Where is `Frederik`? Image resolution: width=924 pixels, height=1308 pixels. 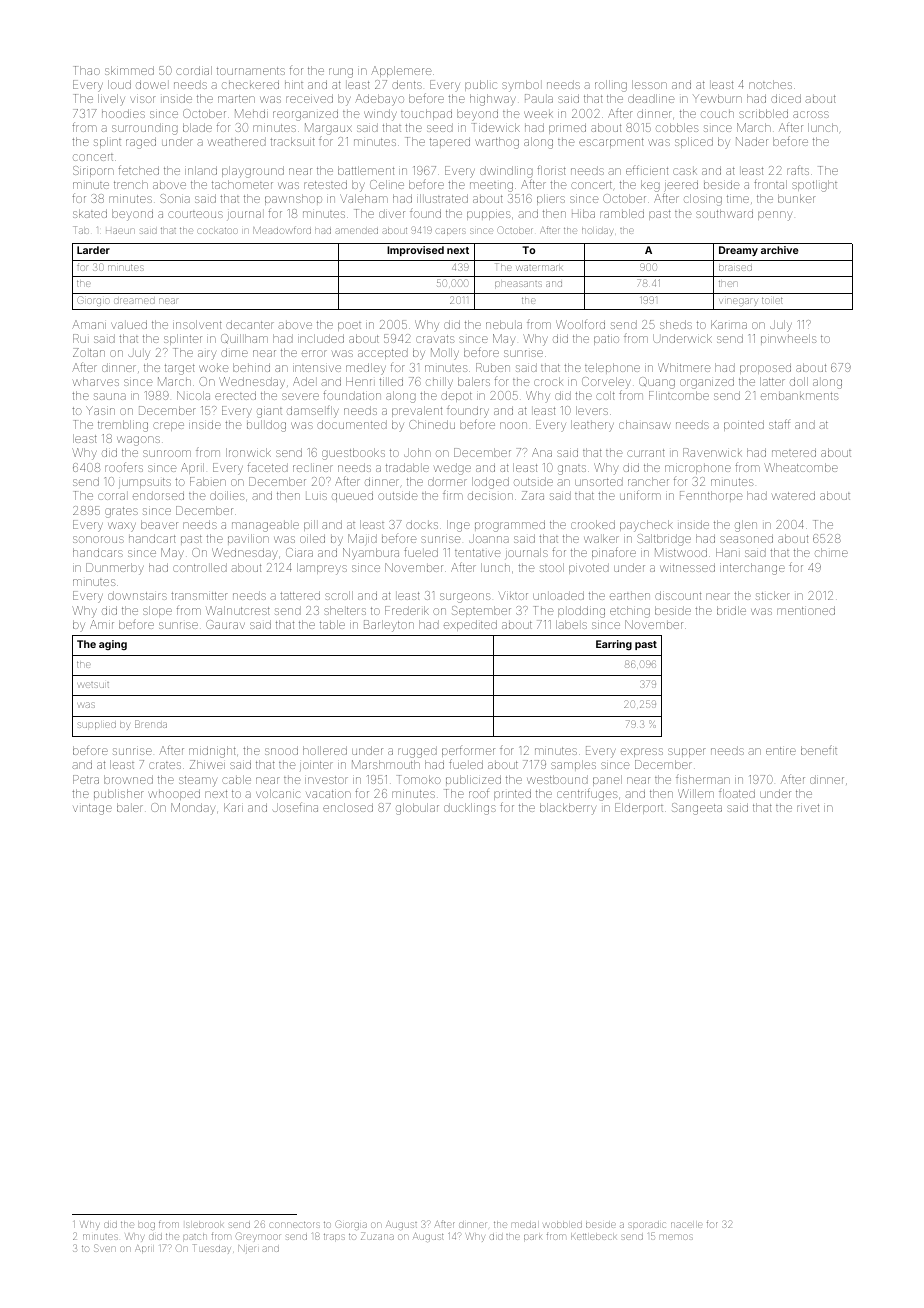 Frederik is located at coordinates (407, 610).
